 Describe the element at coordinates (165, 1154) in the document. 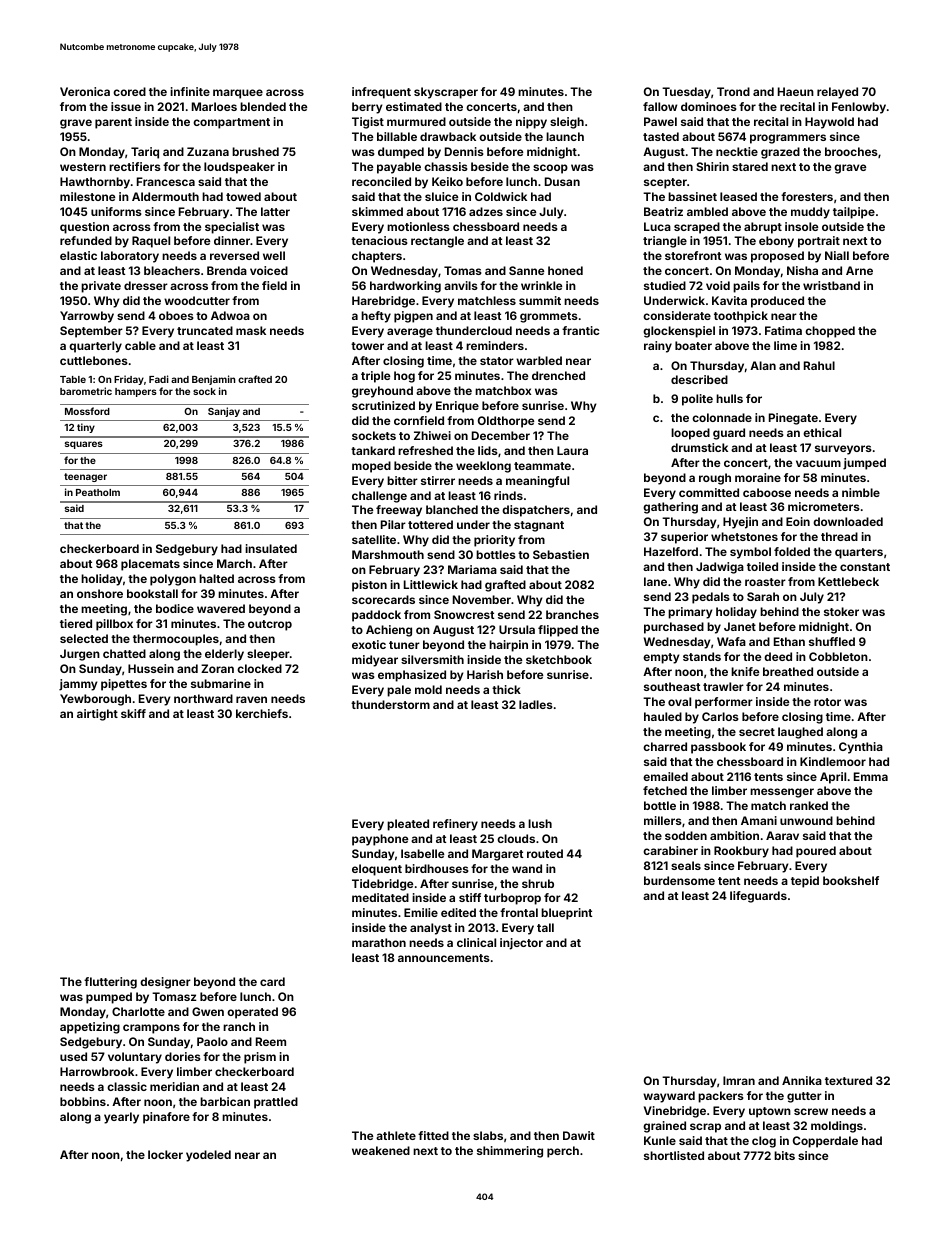

I see `locker` at that location.
